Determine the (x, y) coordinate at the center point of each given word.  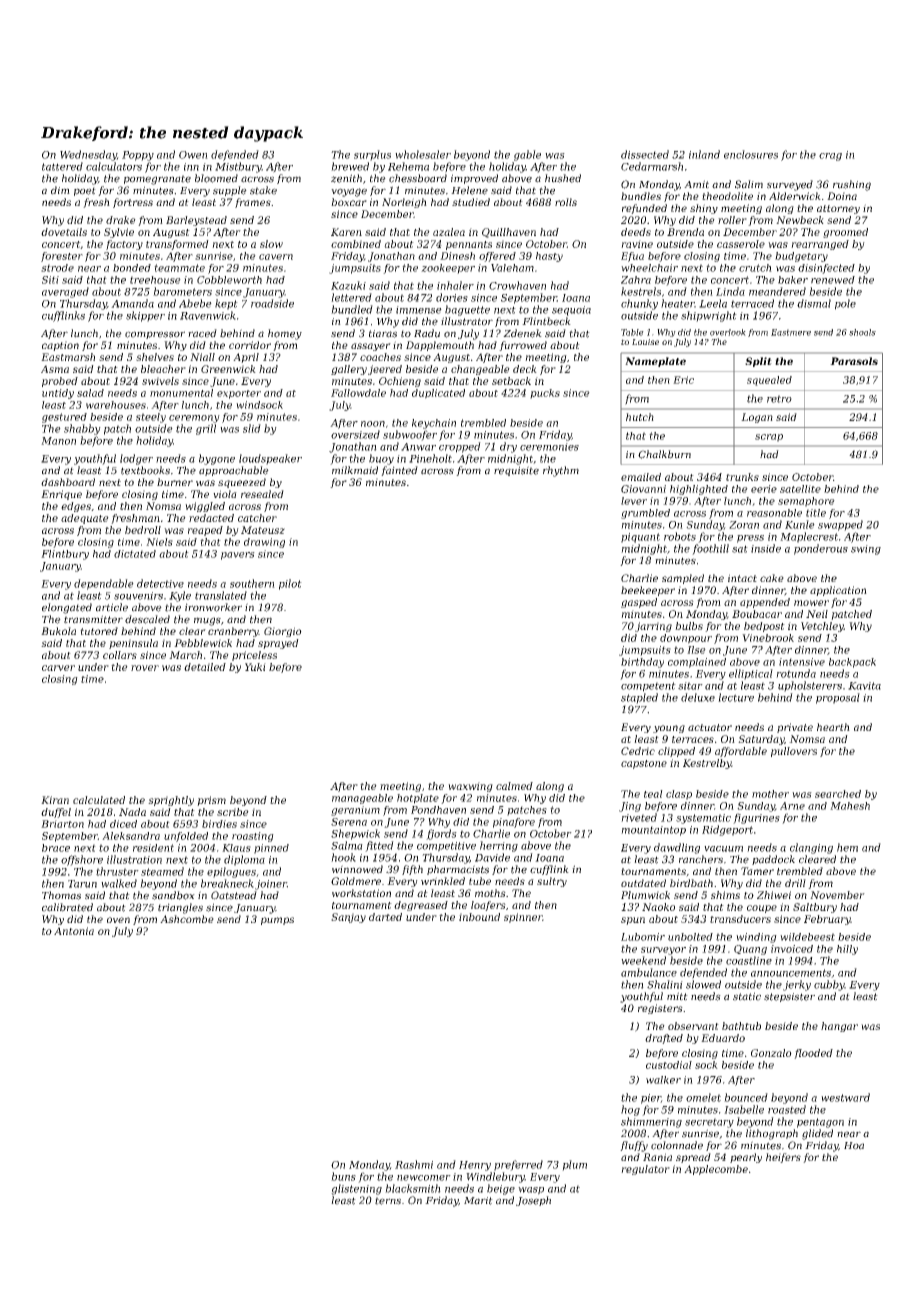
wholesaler (423, 154)
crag (830, 157)
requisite (516, 471)
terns (388, 1201)
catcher (257, 518)
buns (343, 1176)
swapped (840, 525)
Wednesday (88, 155)
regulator (645, 1170)
